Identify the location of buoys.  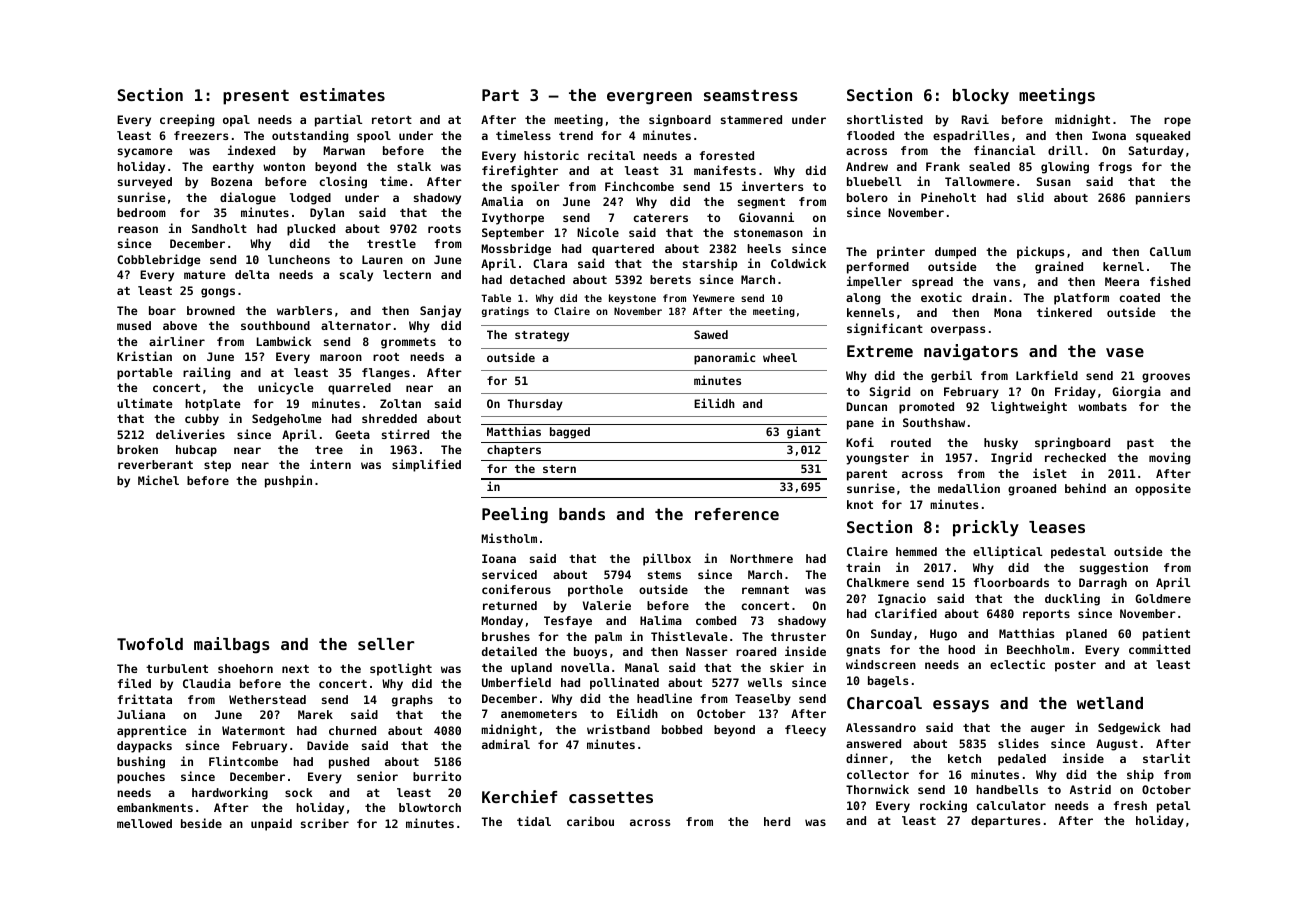
(590, 653).
